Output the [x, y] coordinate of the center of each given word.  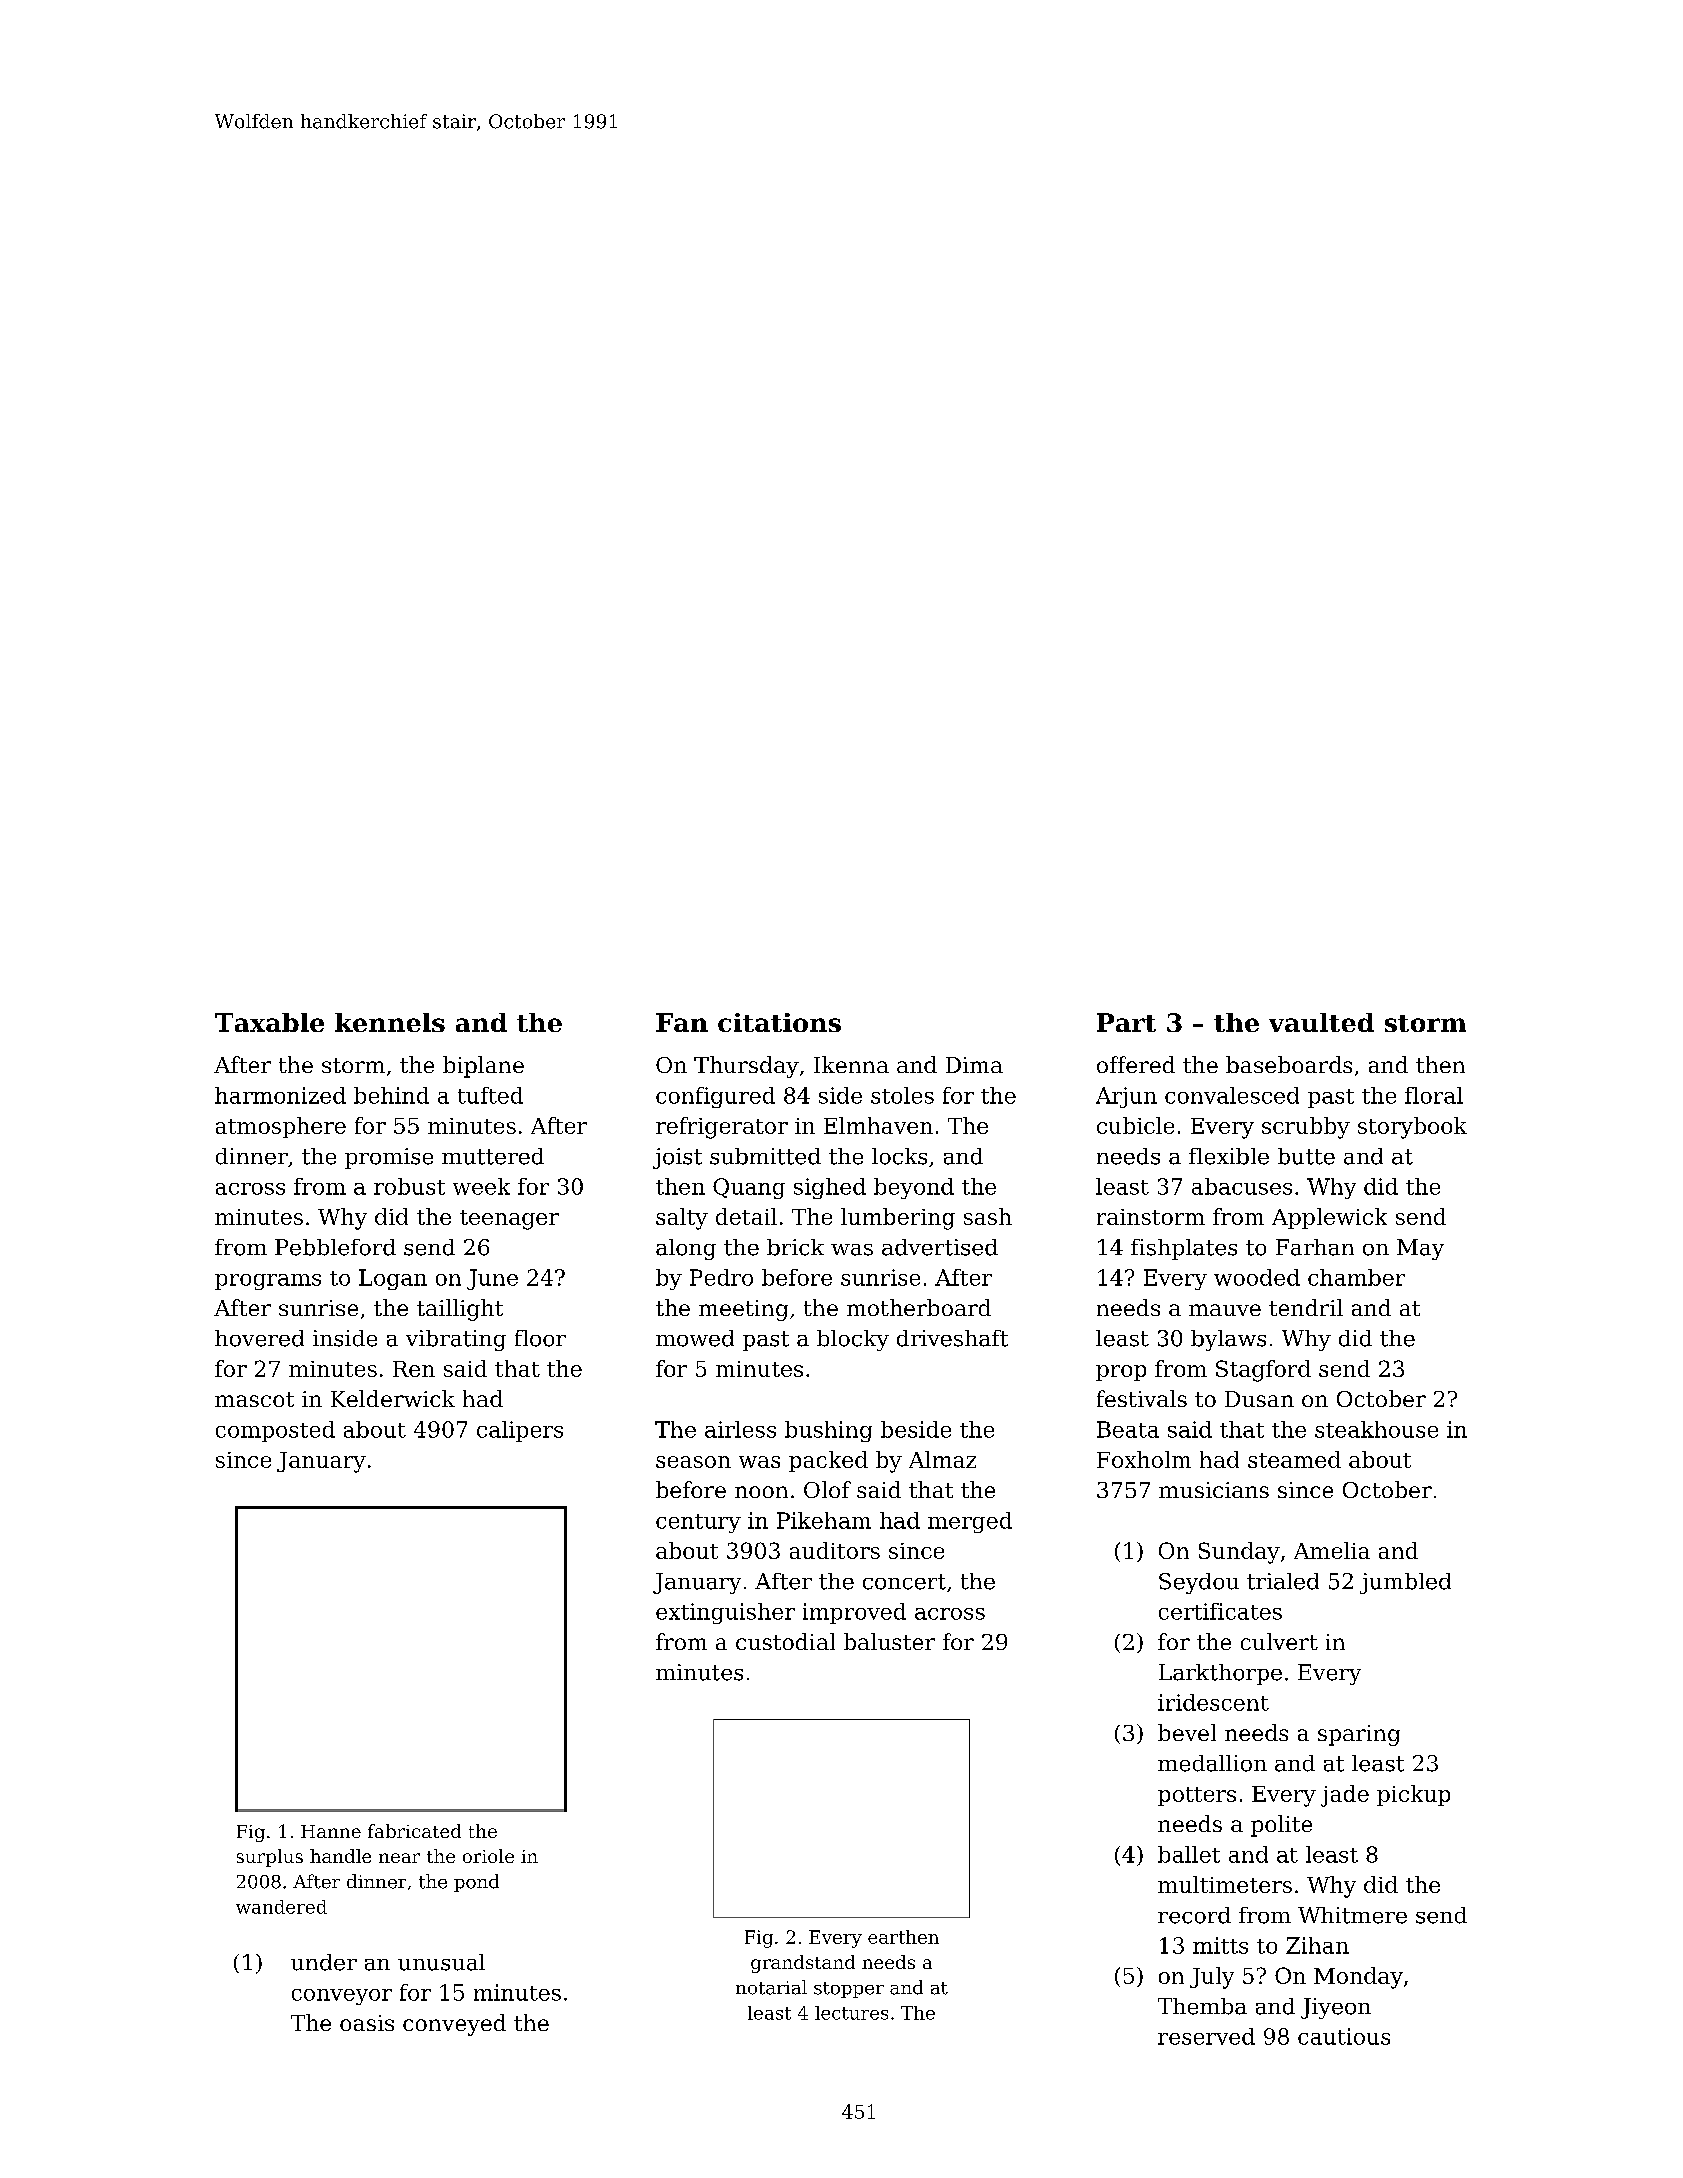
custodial [785, 1641]
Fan [682, 1022]
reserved [1206, 2036]
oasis [367, 2023]
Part [1126, 1022]
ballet [1189, 1854]
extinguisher [725, 1613]
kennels [390, 1022]
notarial [771, 1987]
